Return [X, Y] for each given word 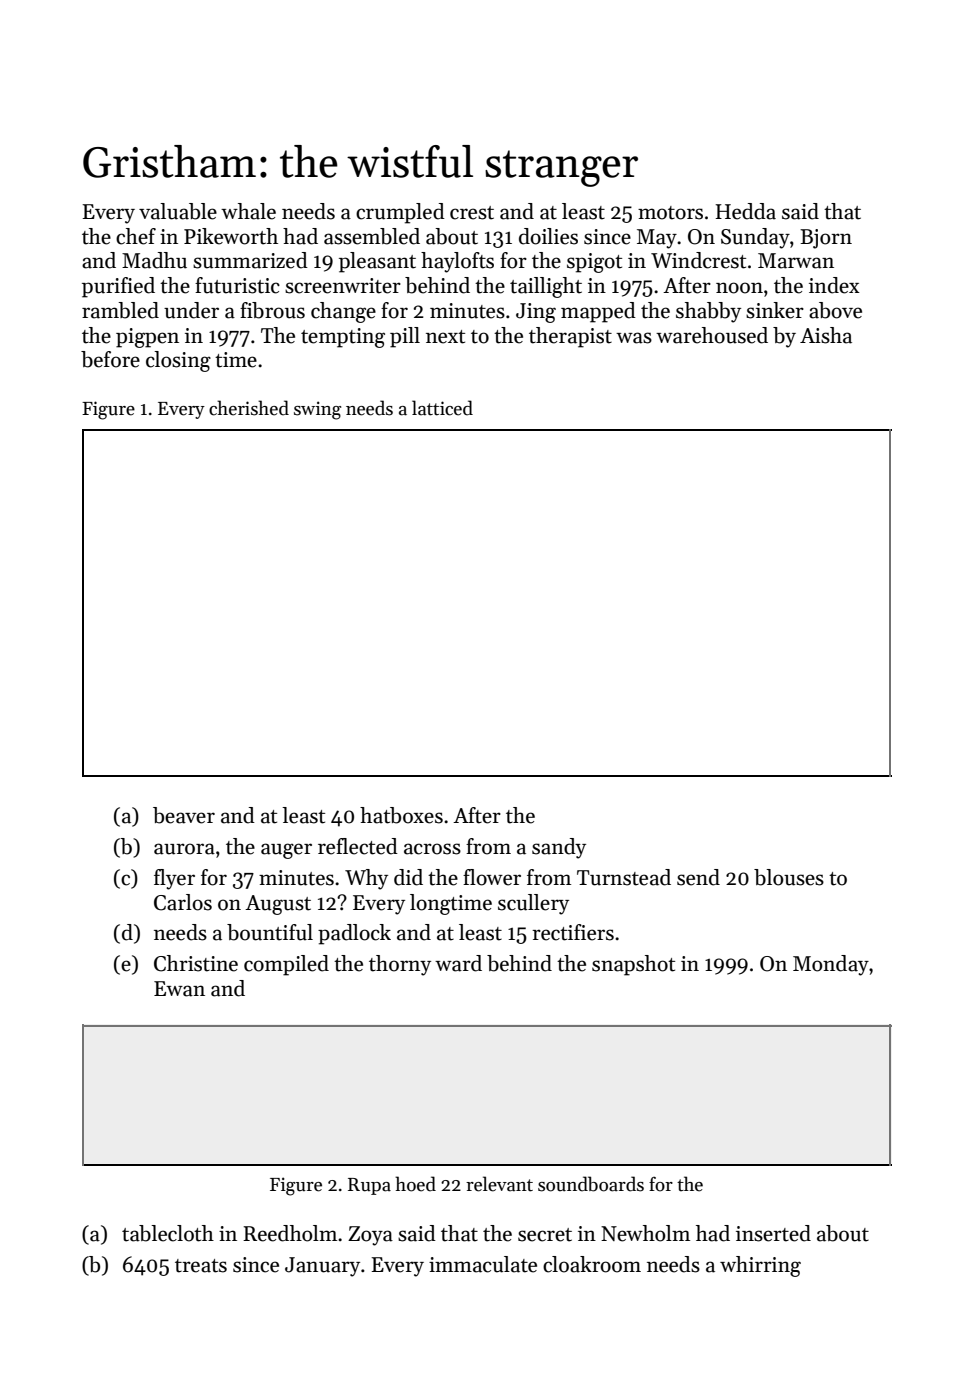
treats [201, 1266]
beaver [184, 815]
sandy [559, 848]
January [322, 1267]
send [698, 877]
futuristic [237, 285]
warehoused [712, 335]
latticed [442, 408]
